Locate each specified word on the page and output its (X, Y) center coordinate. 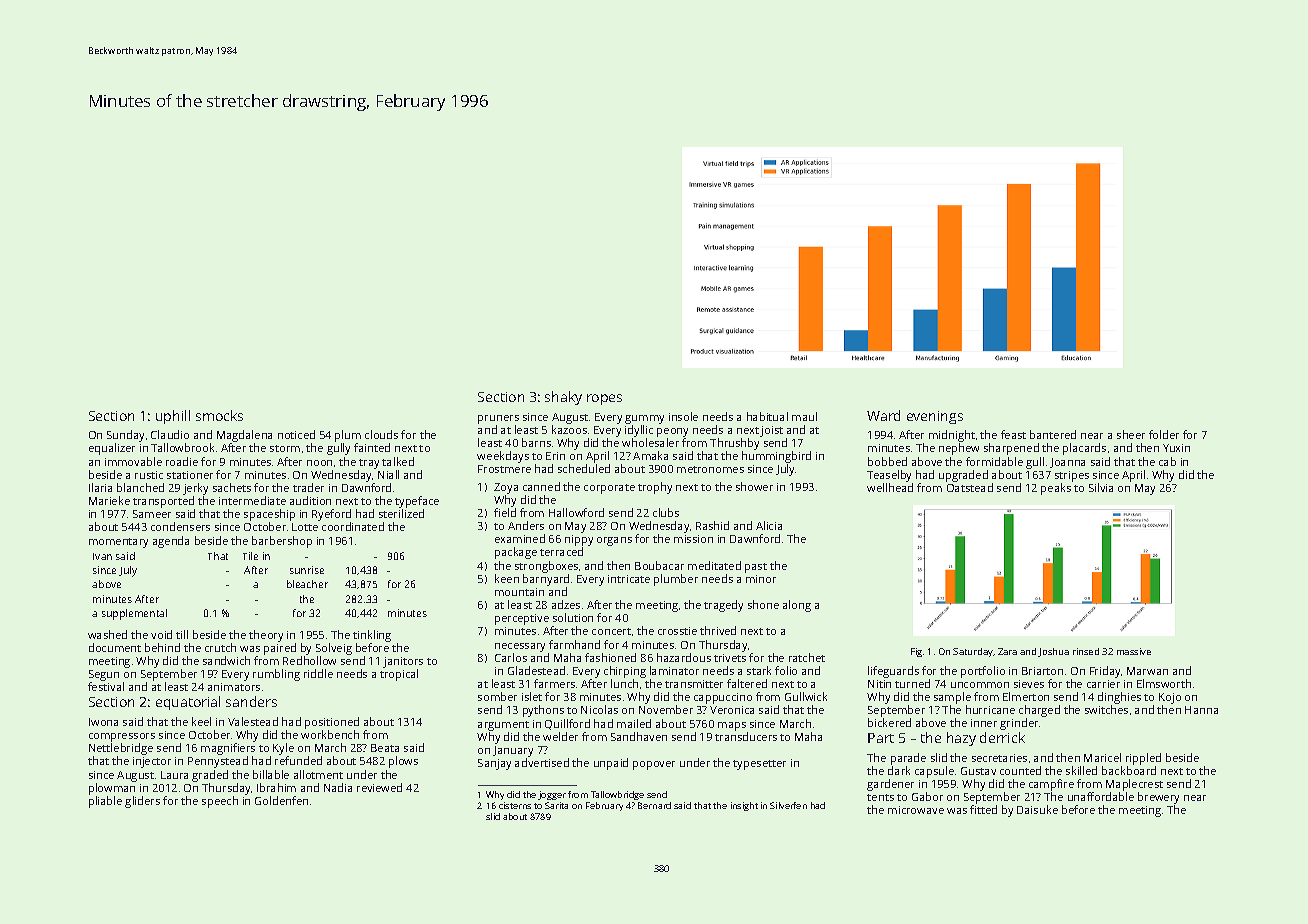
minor (761, 579)
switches (1106, 709)
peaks (1056, 489)
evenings (935, 417)
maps (732, 726)
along (797, 606)
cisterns (515, 805)
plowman (112, 789)
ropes (604, 399)
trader (308, 487)
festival (106, 686)
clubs (666, 512)
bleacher (307, 584)
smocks (219, 415)
